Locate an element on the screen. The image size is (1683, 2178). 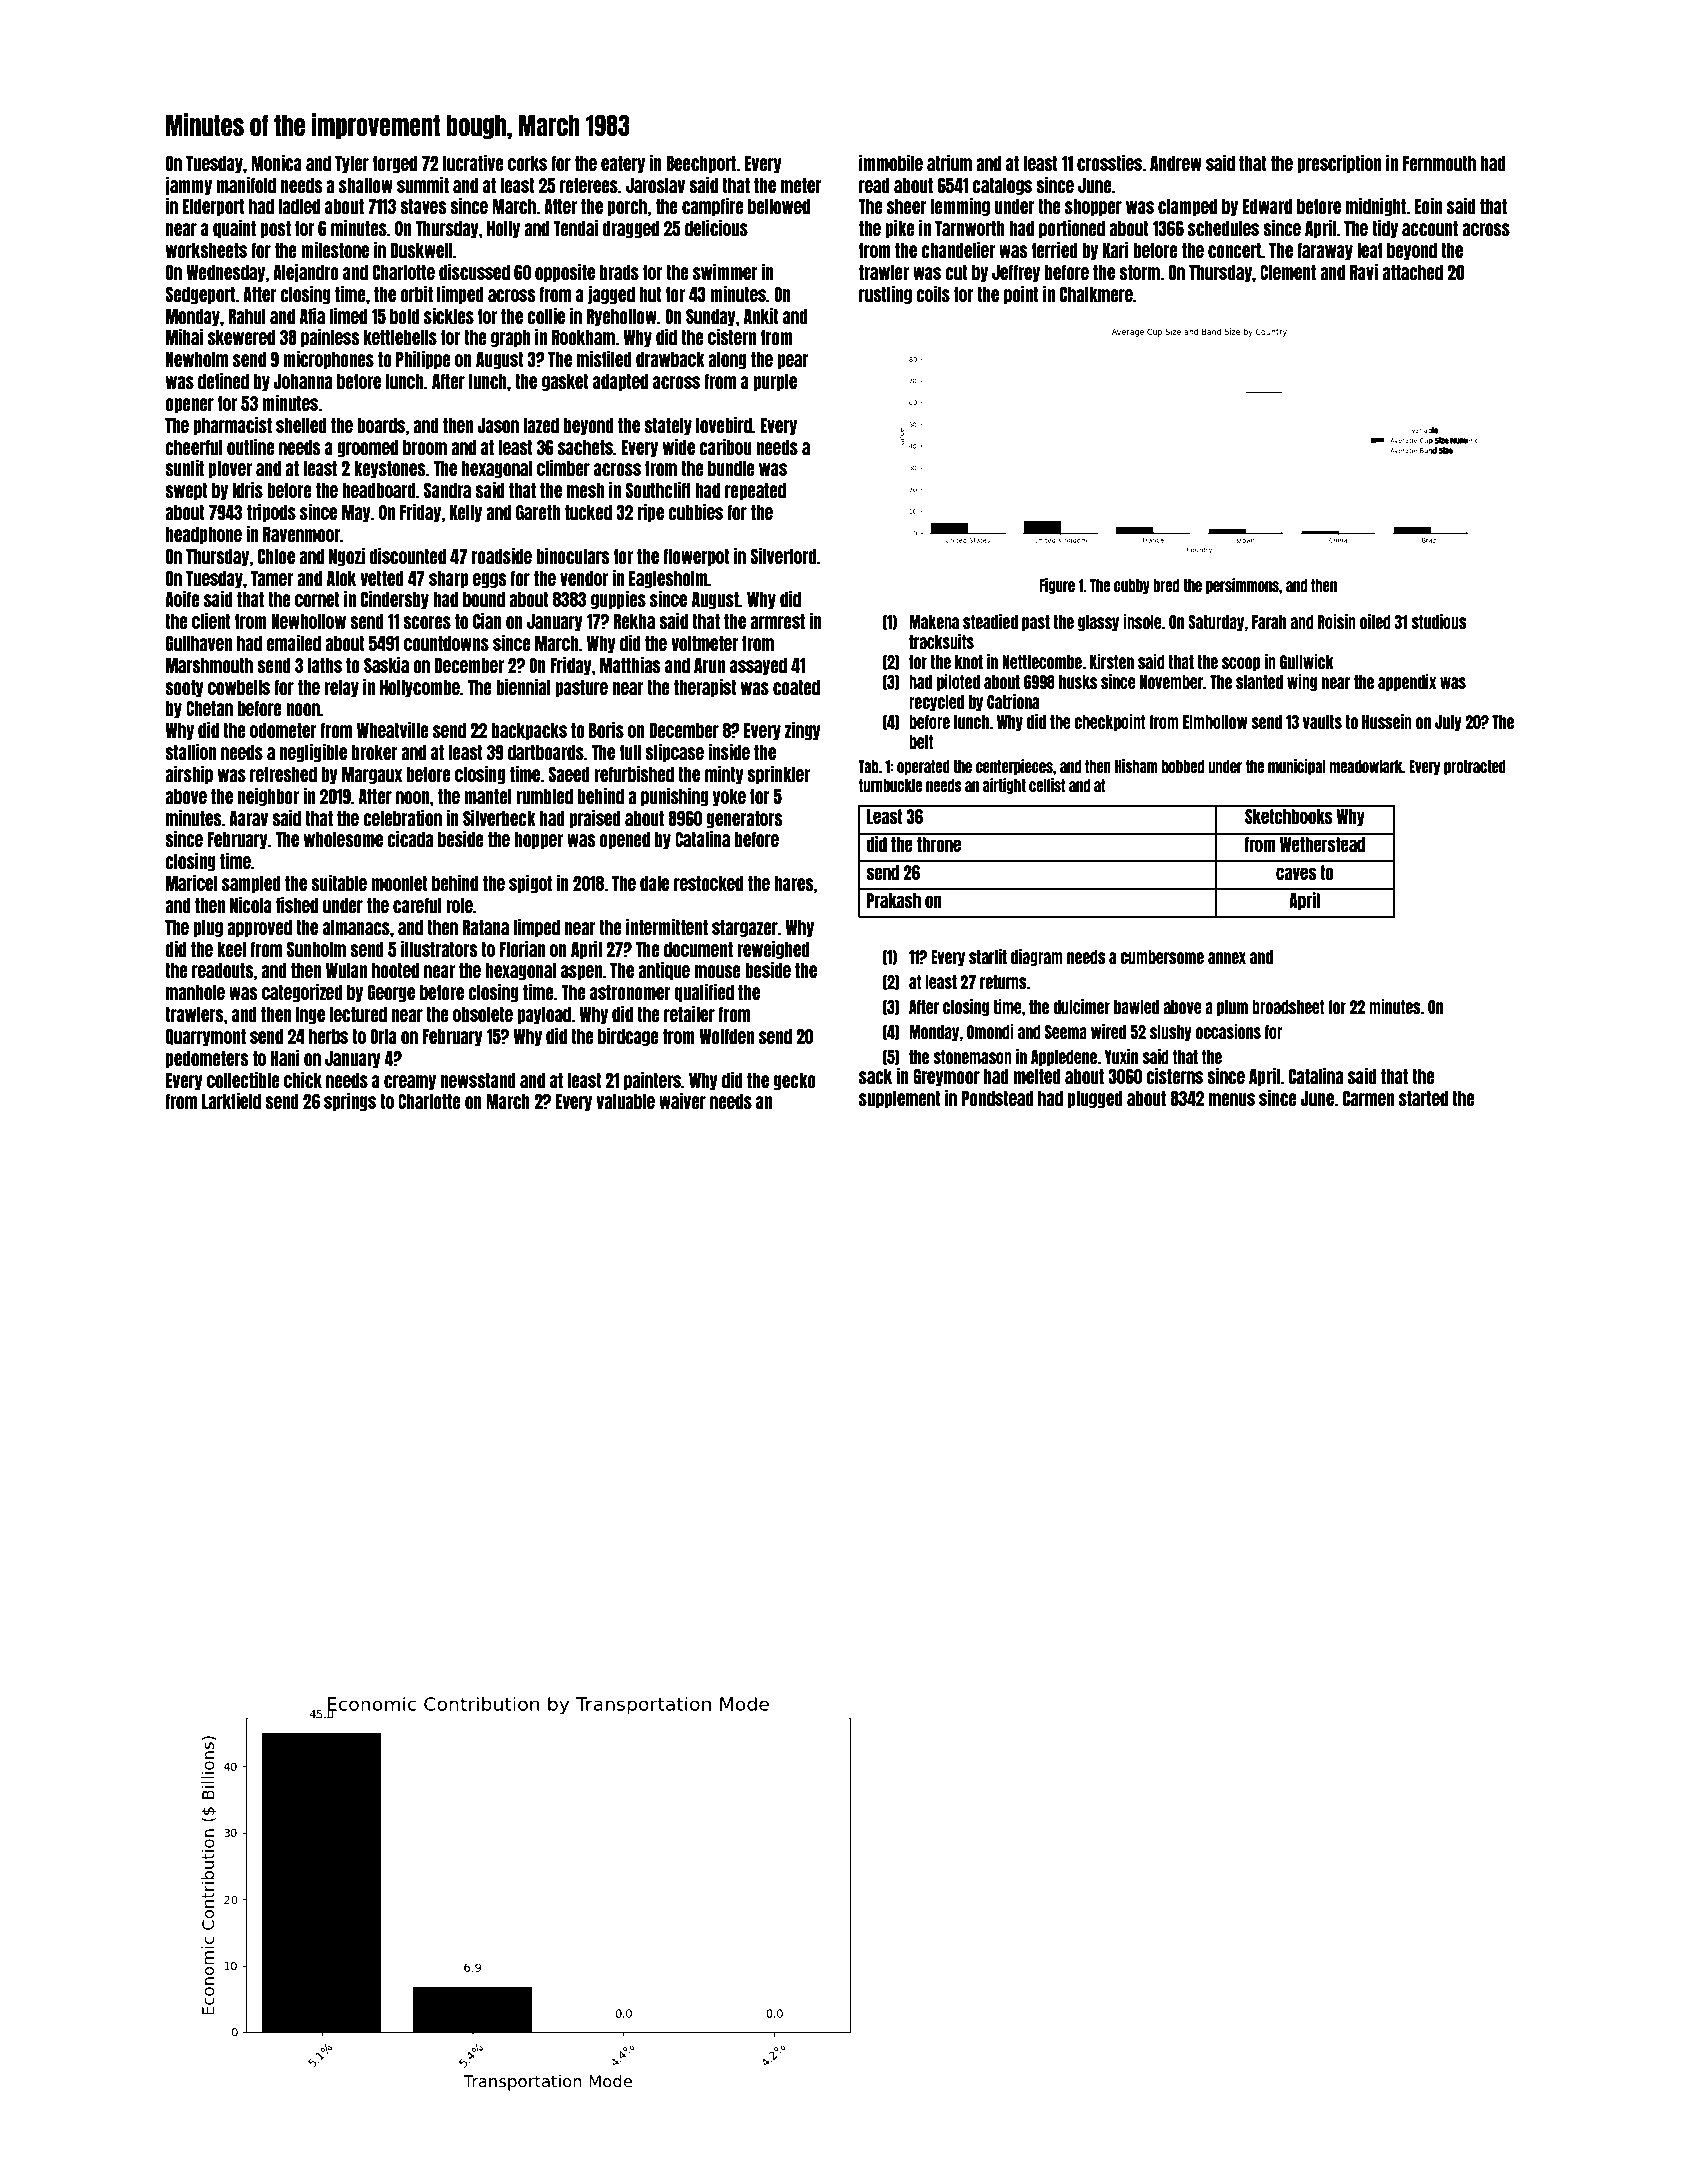
Wetherstead is located at coordinates (1322, 844).
